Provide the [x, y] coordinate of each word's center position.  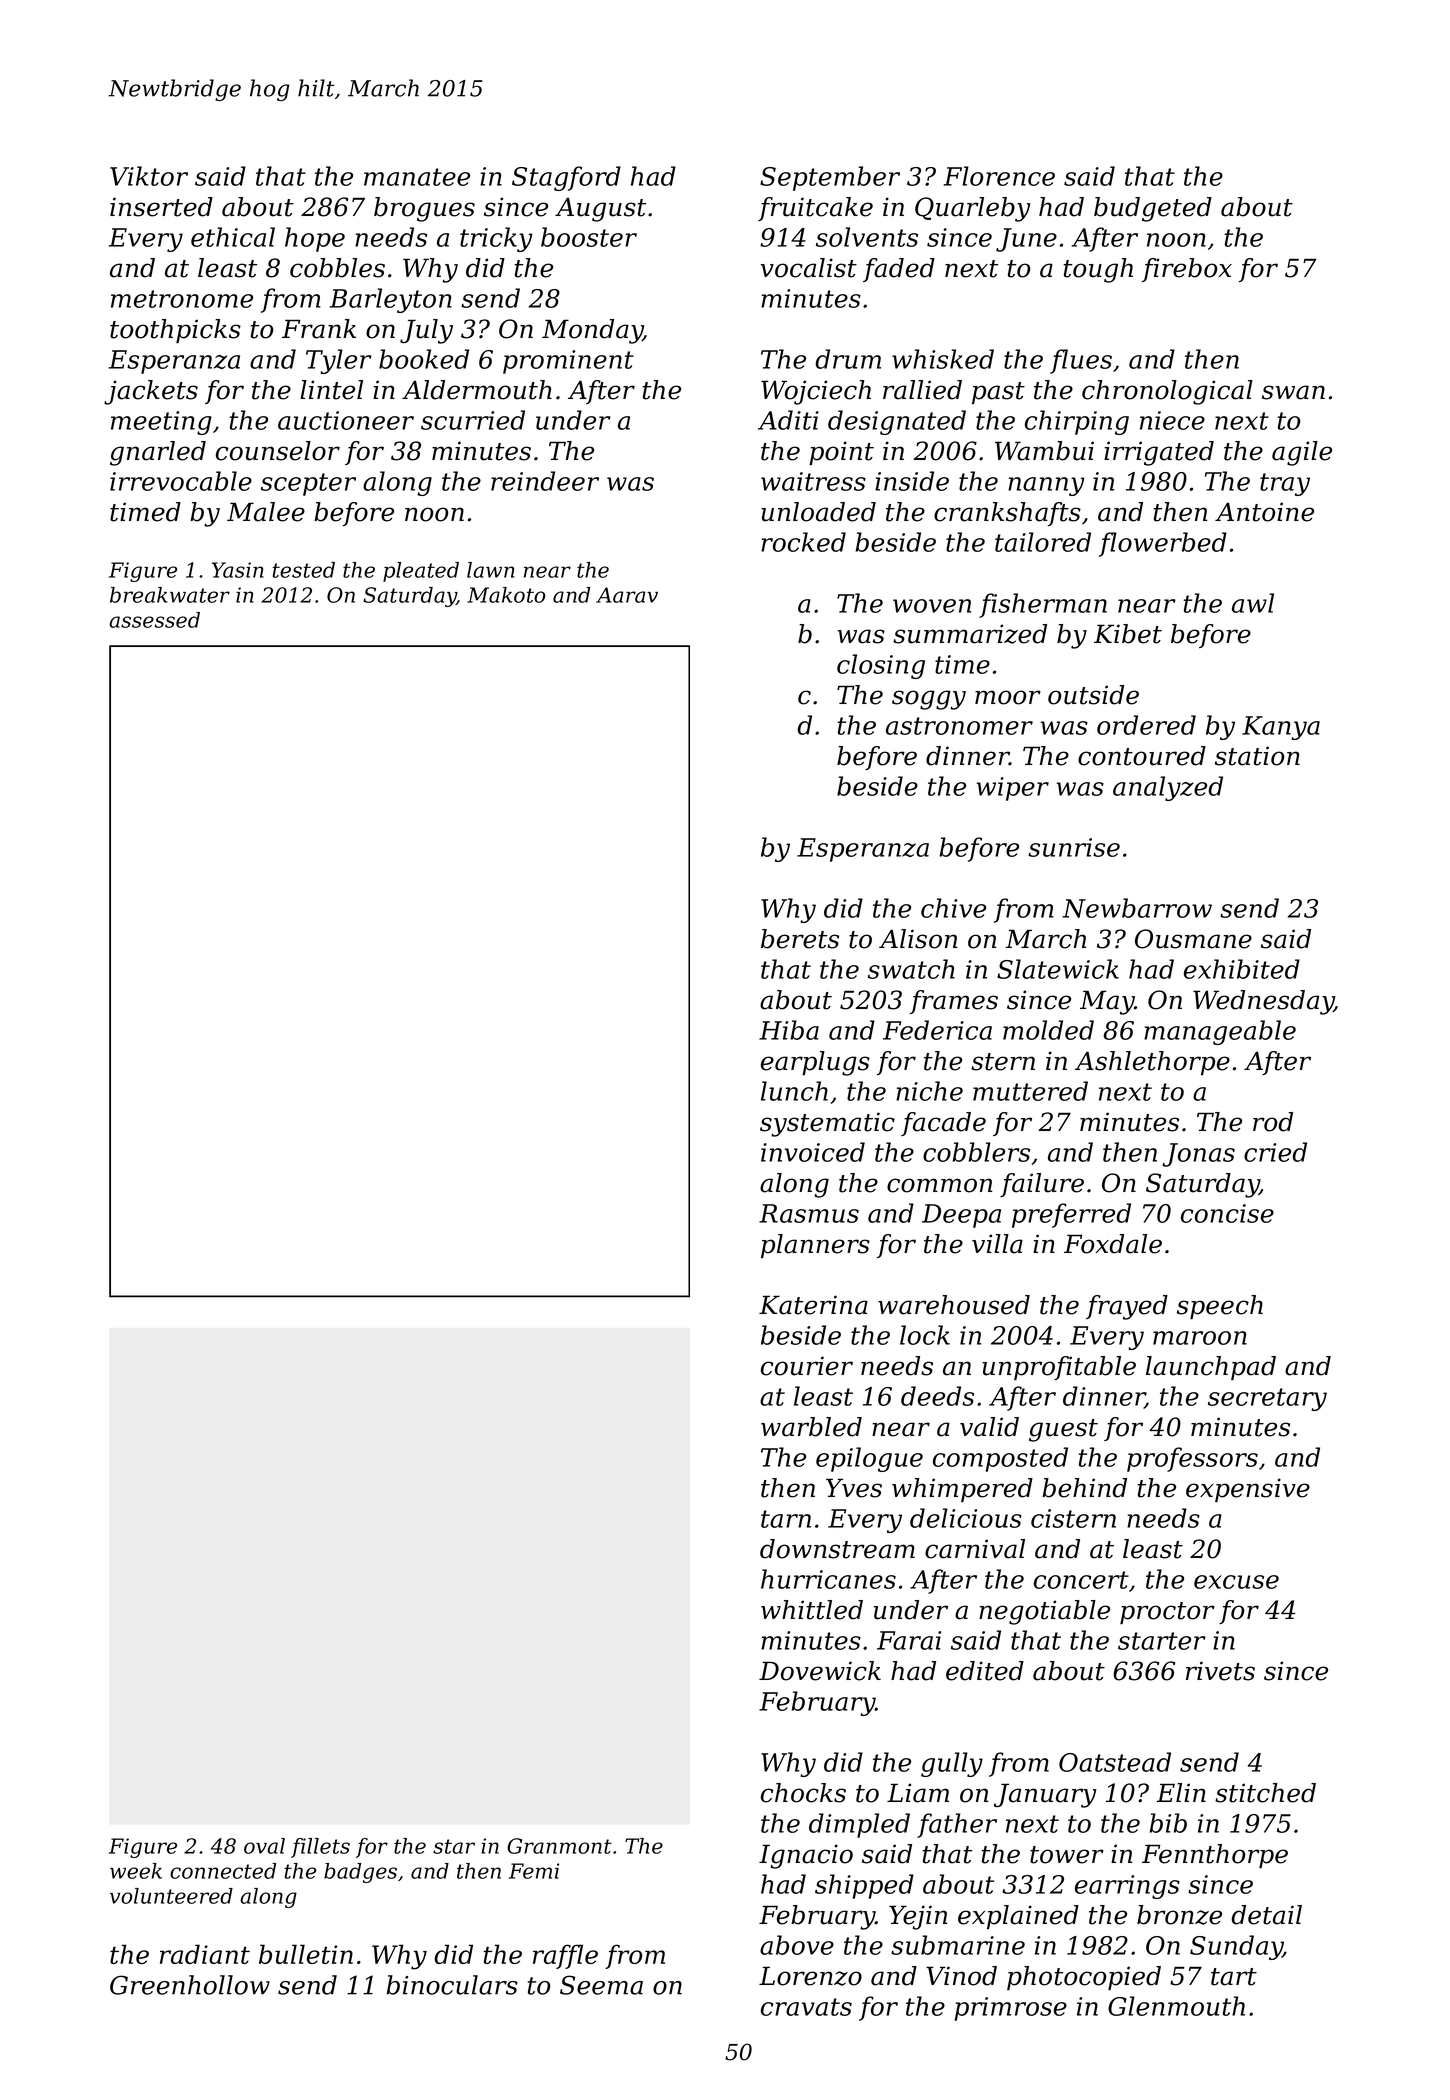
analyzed [1168, 788]
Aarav [627, 595]
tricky [496, 239]
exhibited [1242, 969]
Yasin [238, 570]
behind [1084, 1488]
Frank [319, 329]
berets [800, 939]
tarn [786, 1519]
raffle [565, 1956]
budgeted [1153, 209]
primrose [1011, 2009]
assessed [154, 620]
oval [264, 1846]
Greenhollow [190, 1985]
